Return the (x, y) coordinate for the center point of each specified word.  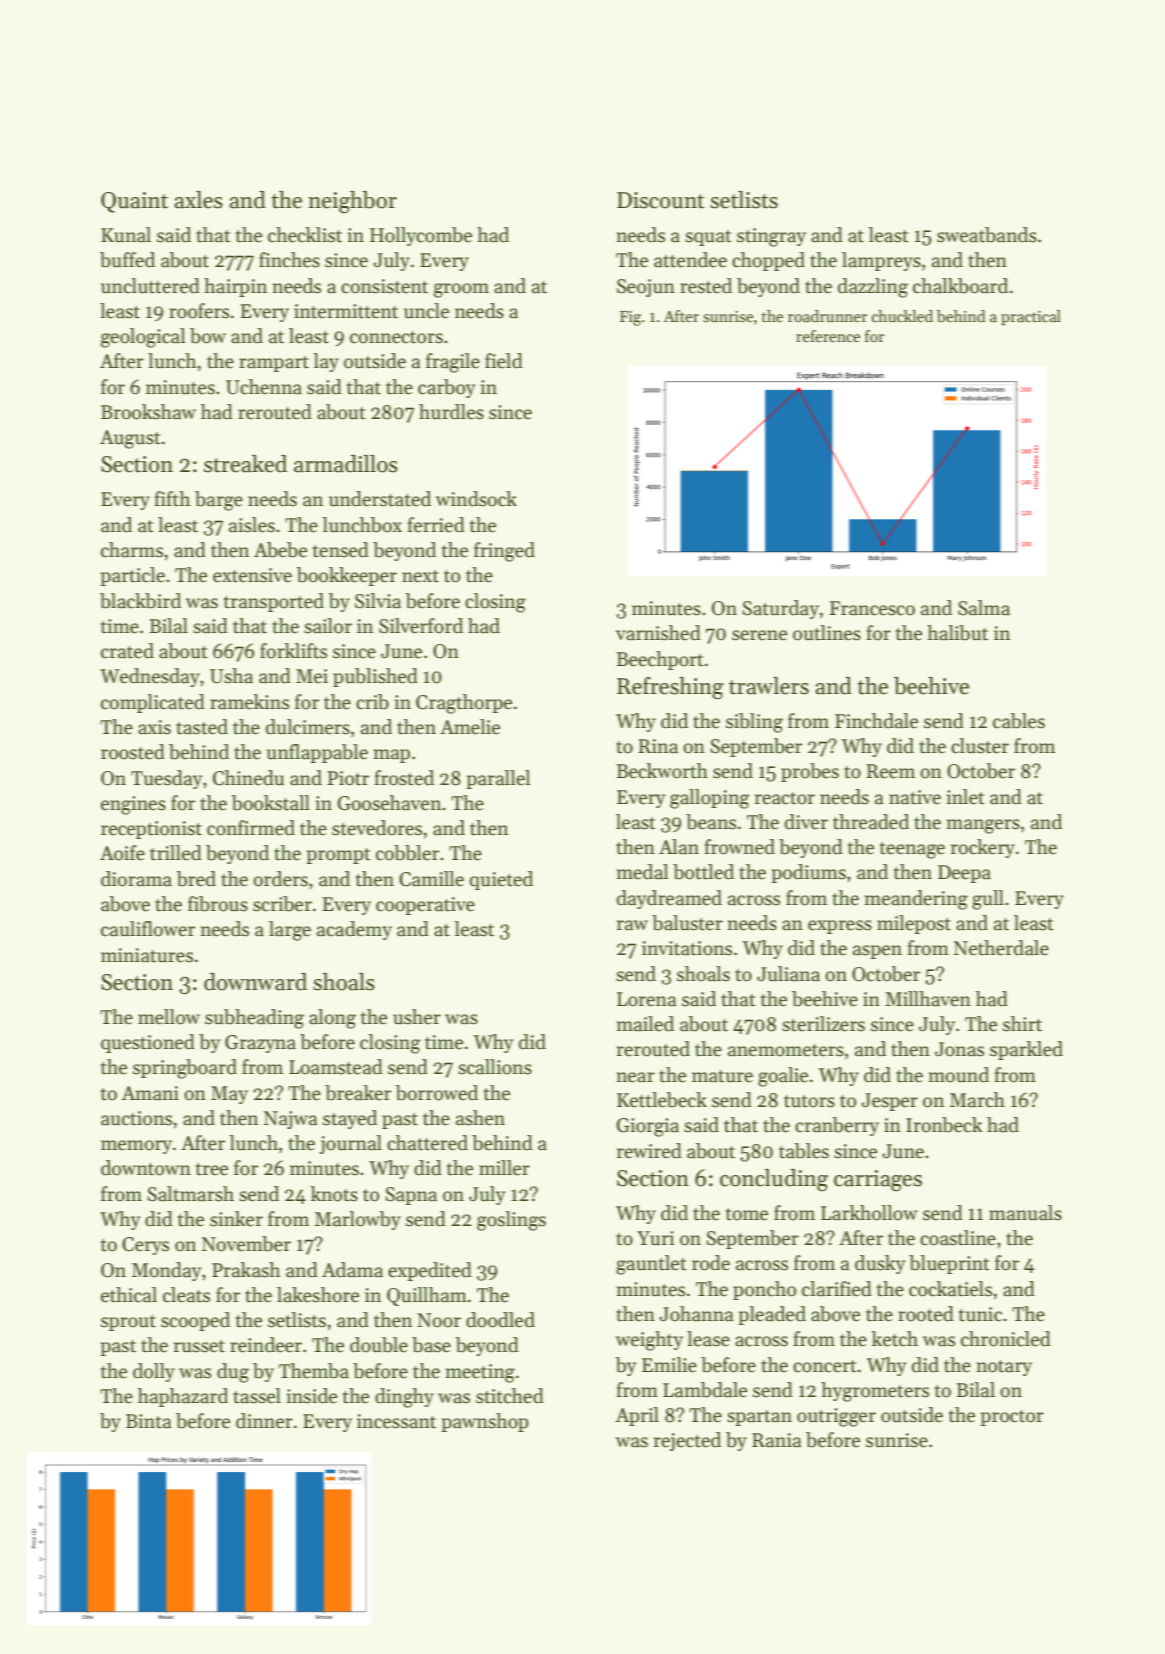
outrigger (836, 1417)
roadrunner (828, 316)
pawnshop (485, 1422)
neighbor (352, 202)
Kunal (126, 235)
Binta (149, 1421)
